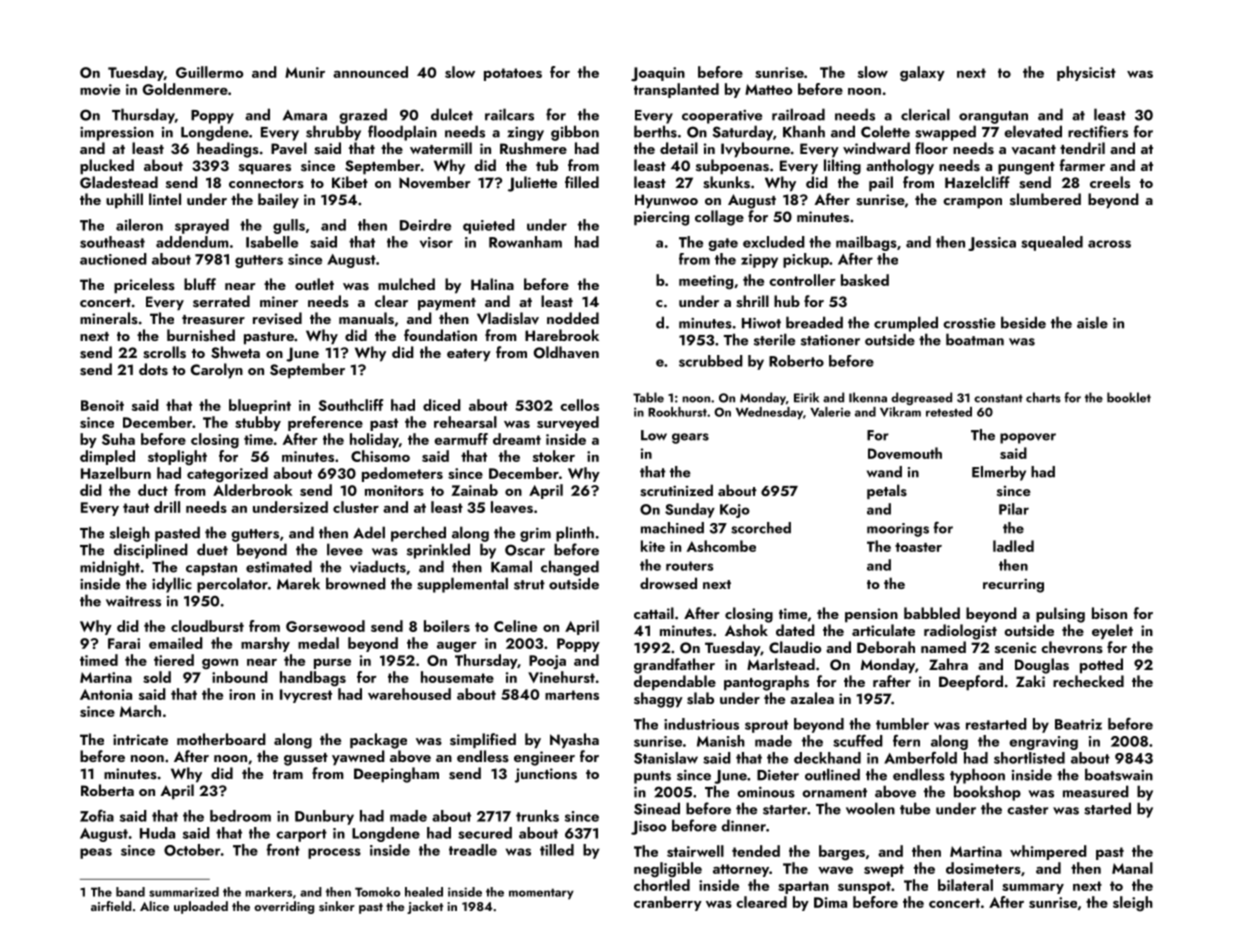  What do you see at coordinates (124, 643) in the image?
I see `Farai` at bounding box center [124, 643].
